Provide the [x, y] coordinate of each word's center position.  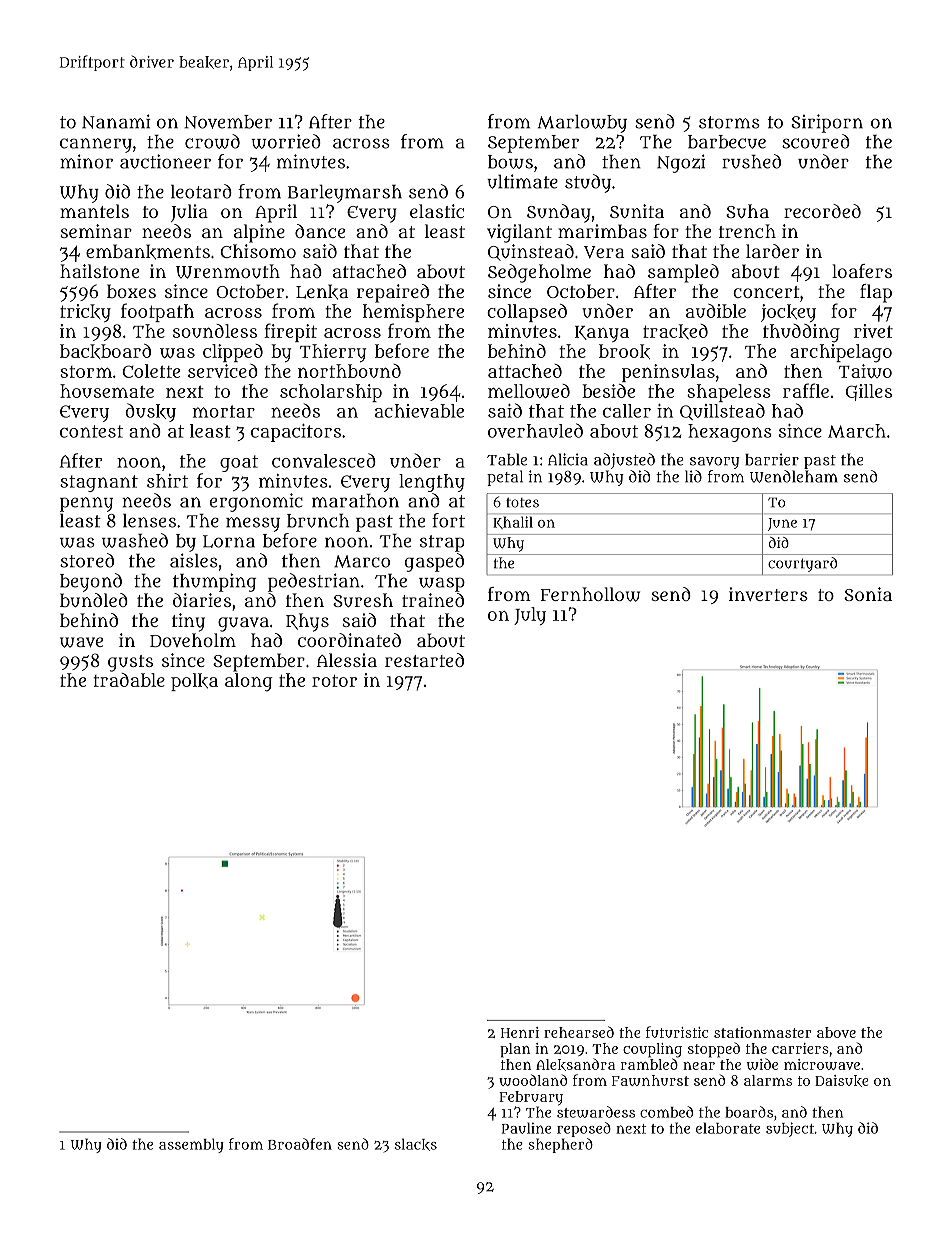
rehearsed [579, 1032]
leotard [201, 191]
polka [194, 682]
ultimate [522, 181]
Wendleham [794, 476]
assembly [191, 1145]
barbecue [727, 142]
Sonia [868, 594]
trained [433, 600]
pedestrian [314, 582]
